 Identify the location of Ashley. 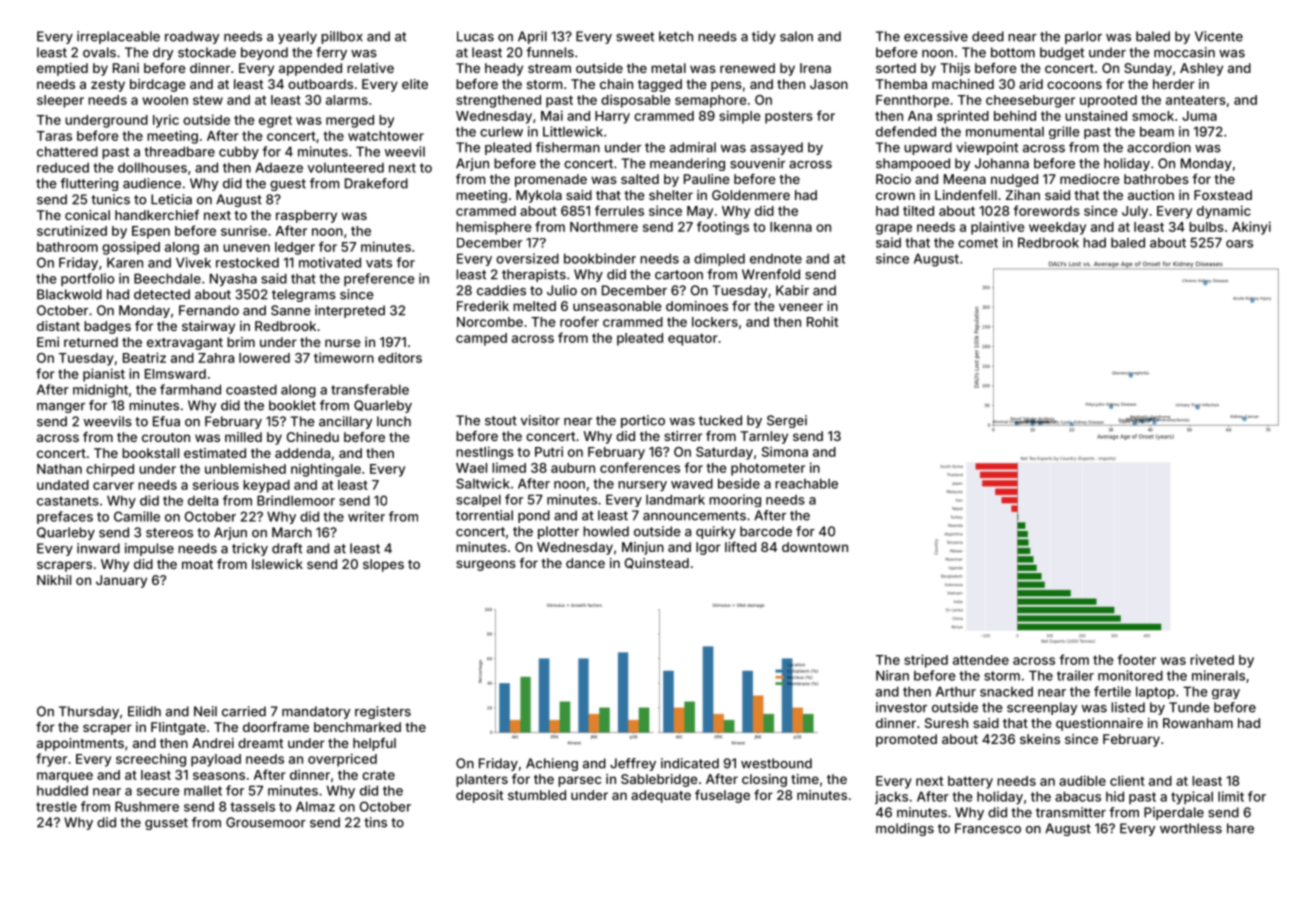
(1201, 69).
